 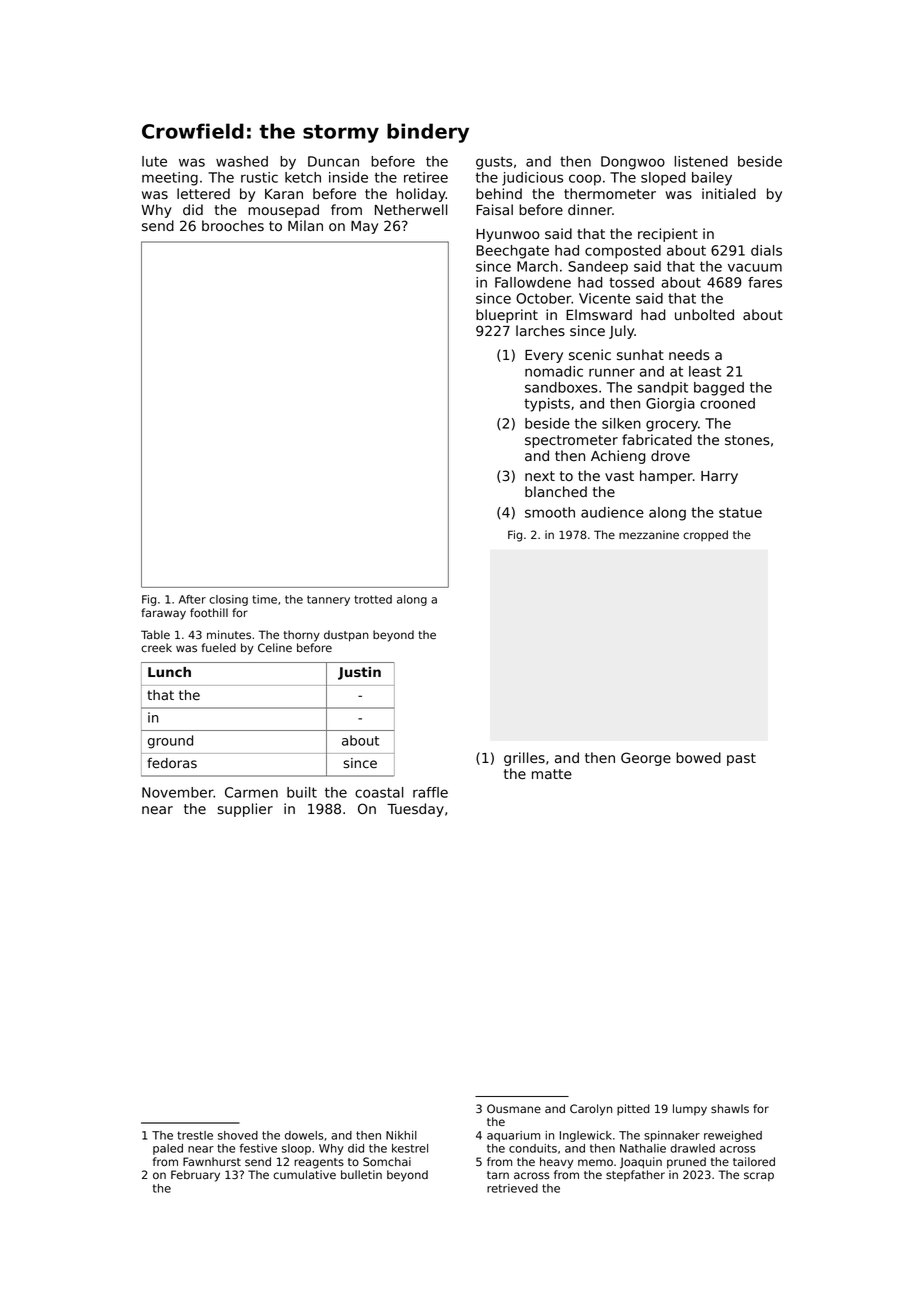 I want to click on bowed, so click(x=698, y=757).
